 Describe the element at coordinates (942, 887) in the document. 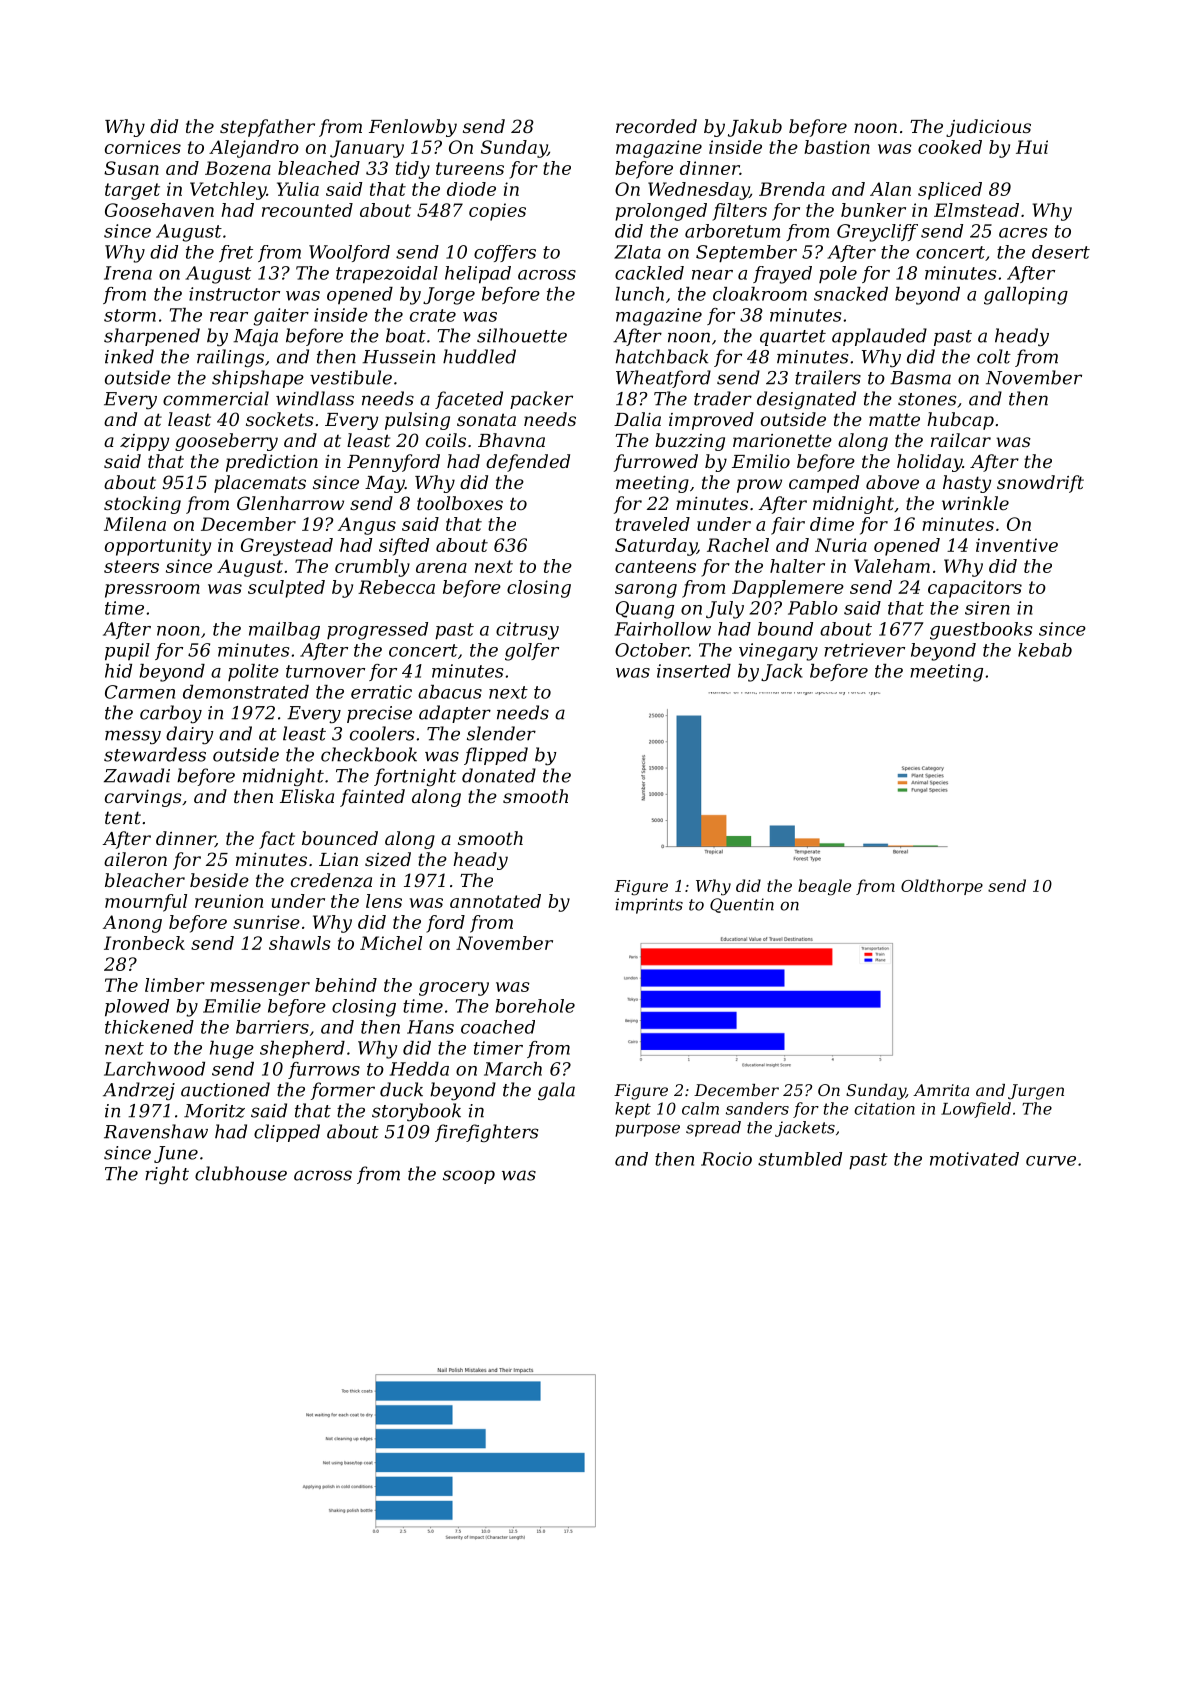

I see `Oldthorpe` at that location.
